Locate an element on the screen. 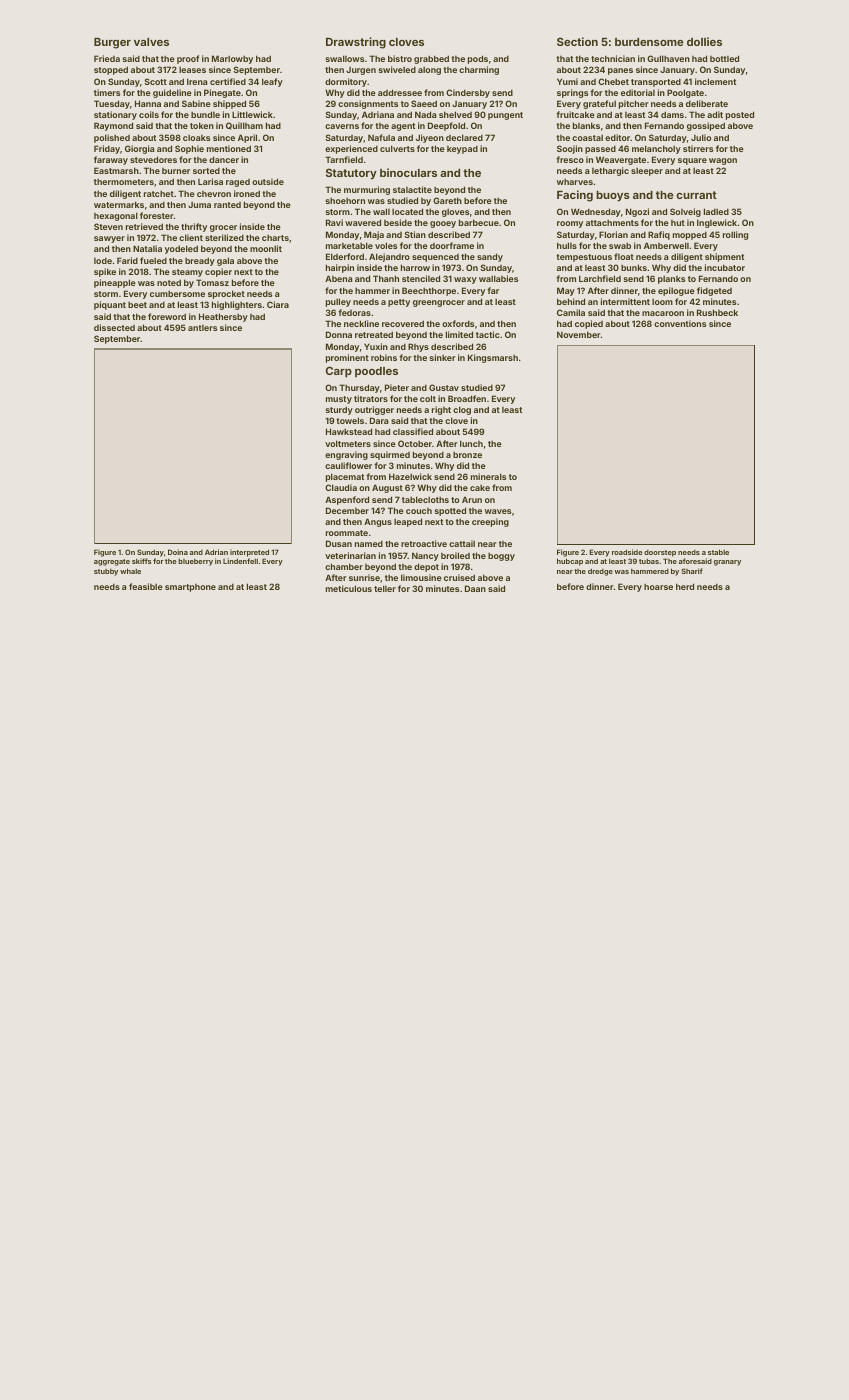  Burger is located at coordinates (112, 43).
